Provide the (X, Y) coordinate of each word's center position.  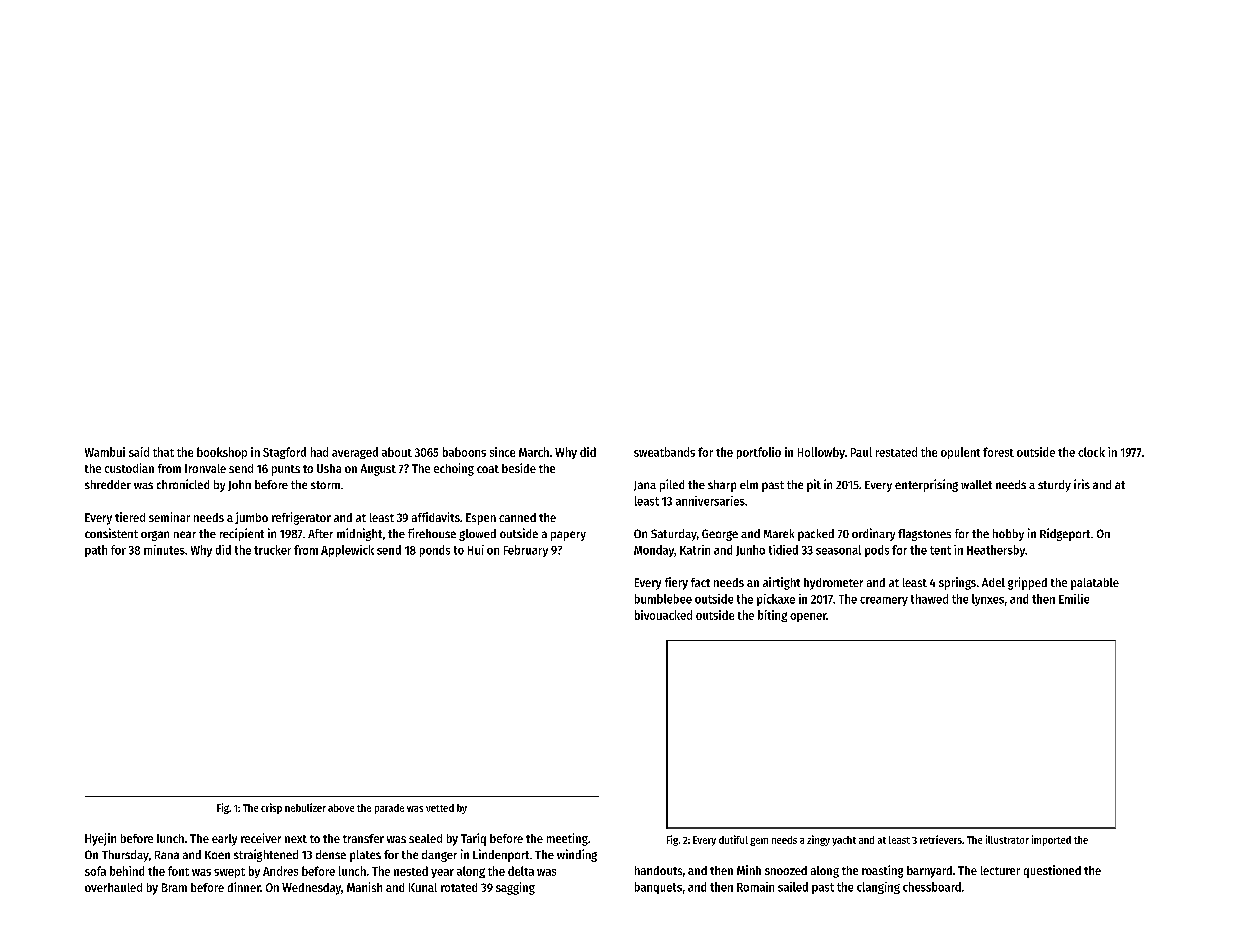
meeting (567, 839)
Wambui (105, 452)
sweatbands (664, 452)
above (341, 808)
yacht (844, 841)
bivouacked (663, 615)
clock (1091, 452)
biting (772, 616)
